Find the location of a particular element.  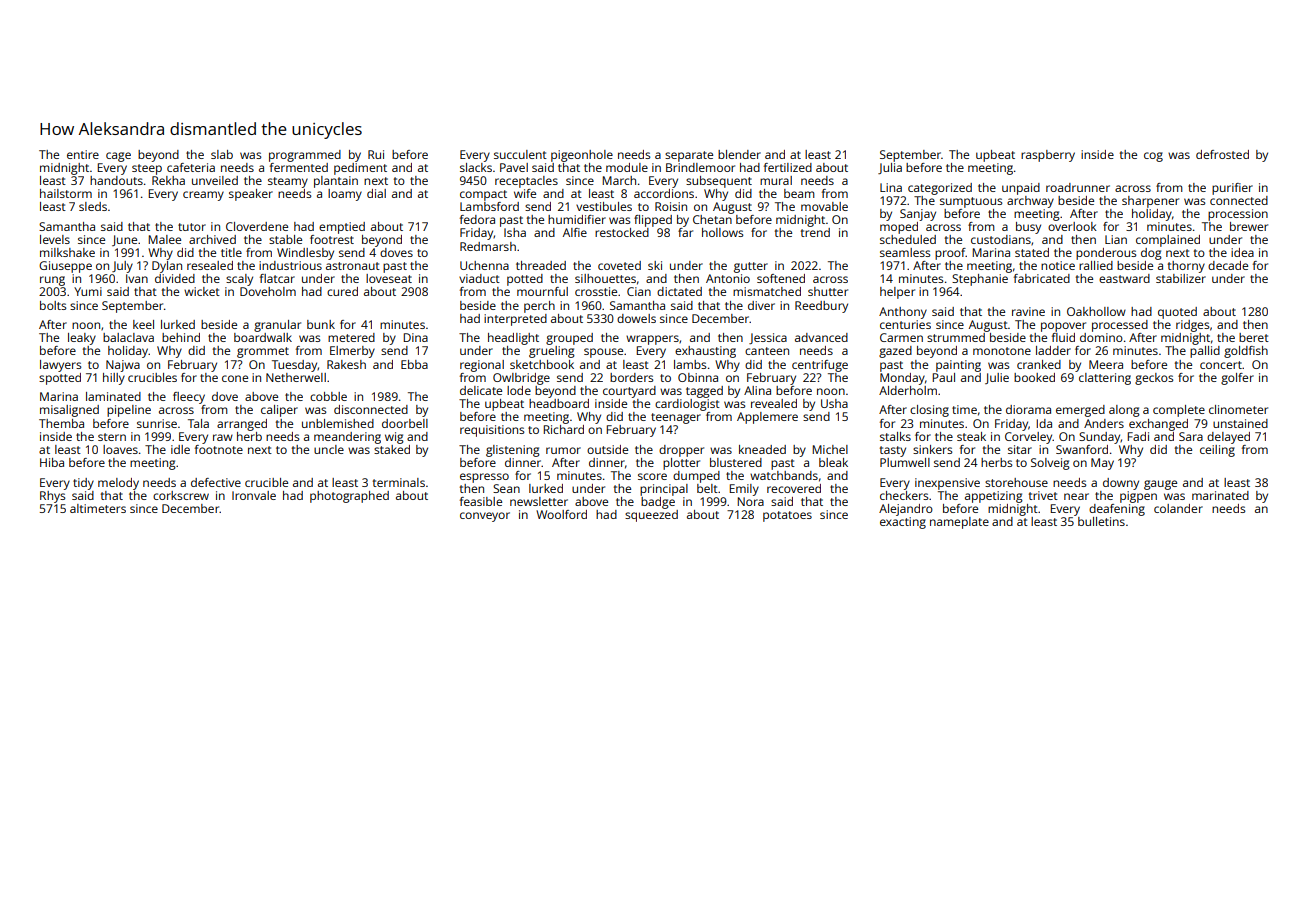

Cloverdene is located at coordinates (257, 226).
